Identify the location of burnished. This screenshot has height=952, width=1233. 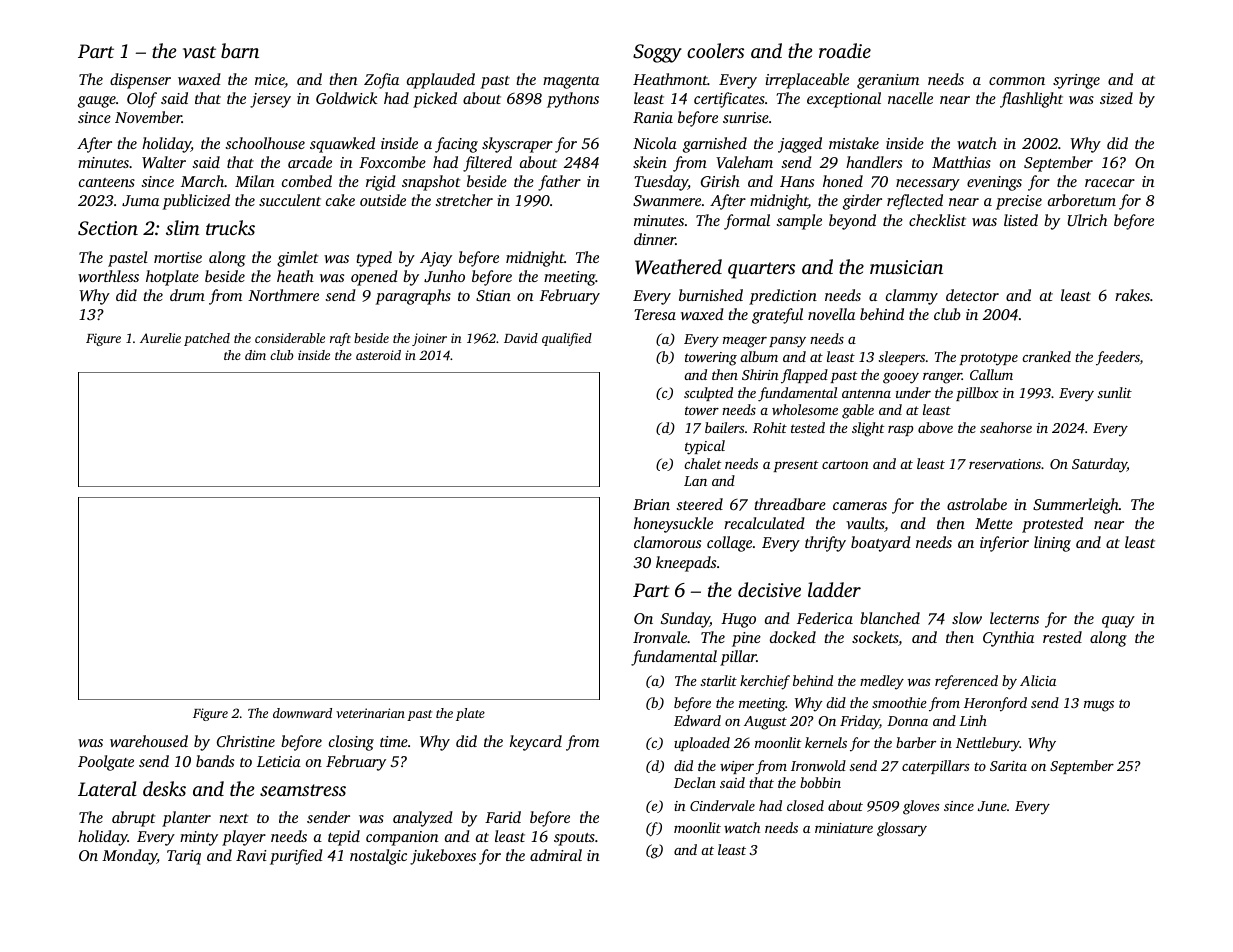
(711, 295).
